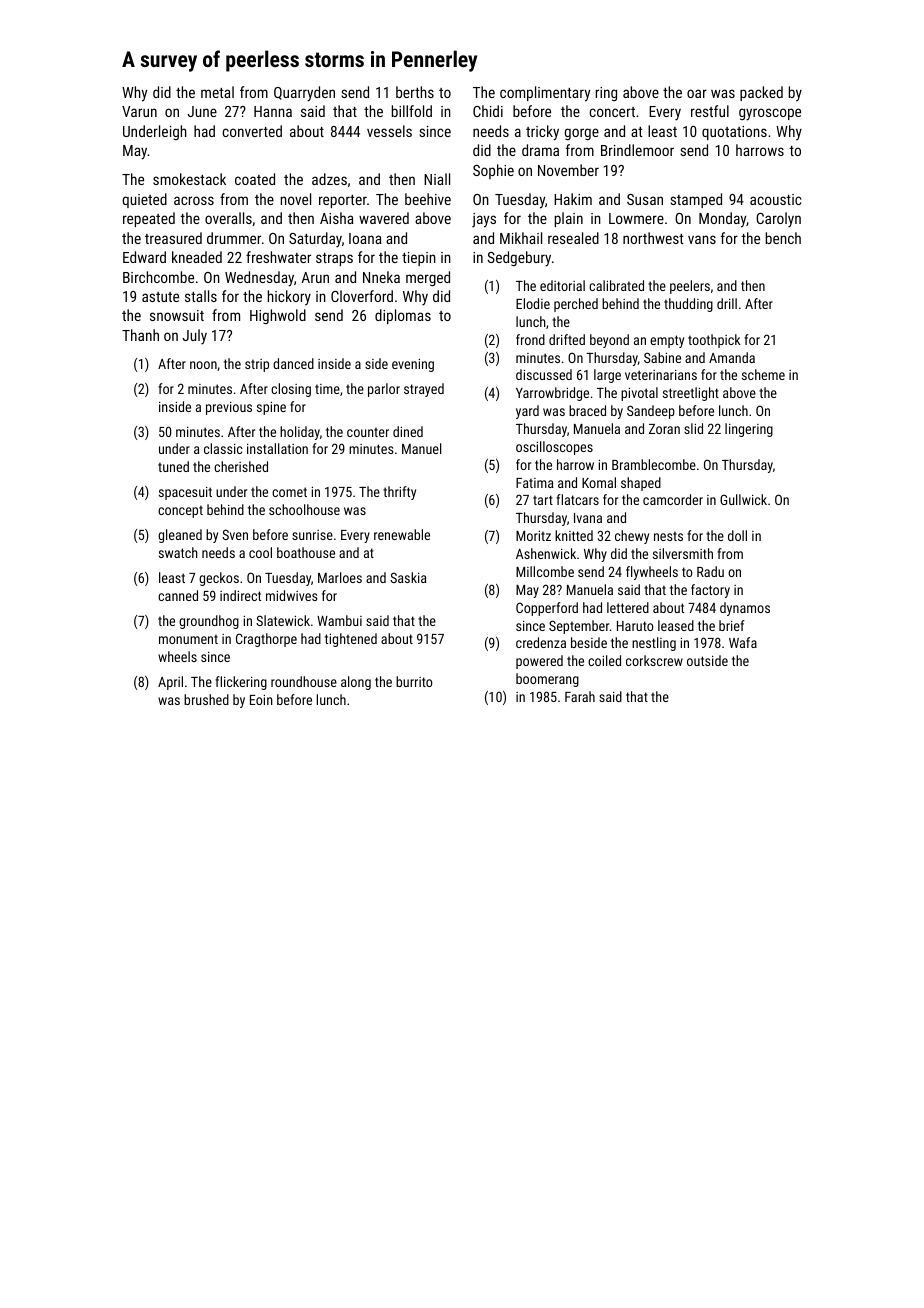 The height and width of the page is (1308, 924). Describe the element at coordinates (545, 94) in the page. I see `complimentary` at that location.
